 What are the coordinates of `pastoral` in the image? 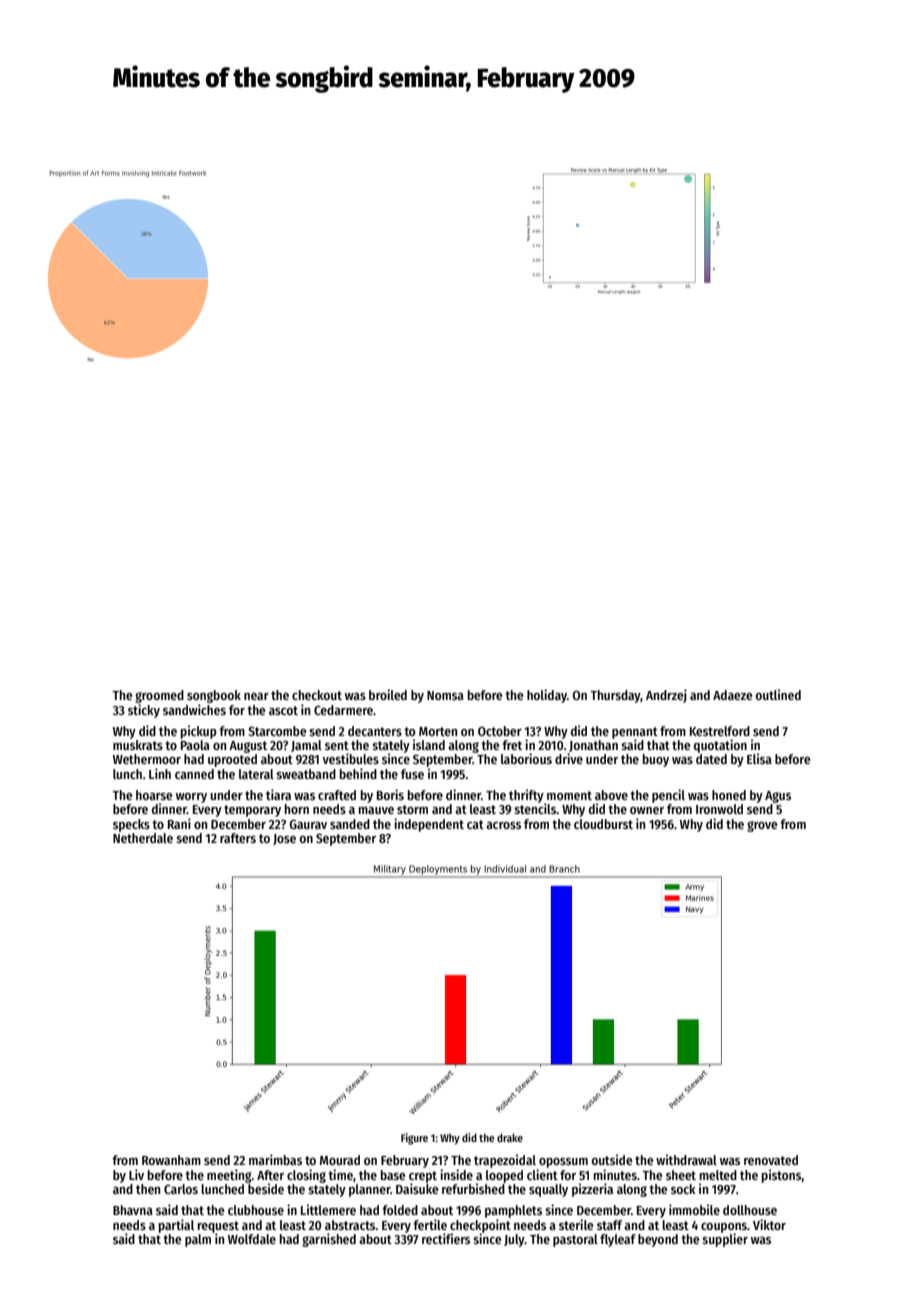 It's located at (575, 1240).
